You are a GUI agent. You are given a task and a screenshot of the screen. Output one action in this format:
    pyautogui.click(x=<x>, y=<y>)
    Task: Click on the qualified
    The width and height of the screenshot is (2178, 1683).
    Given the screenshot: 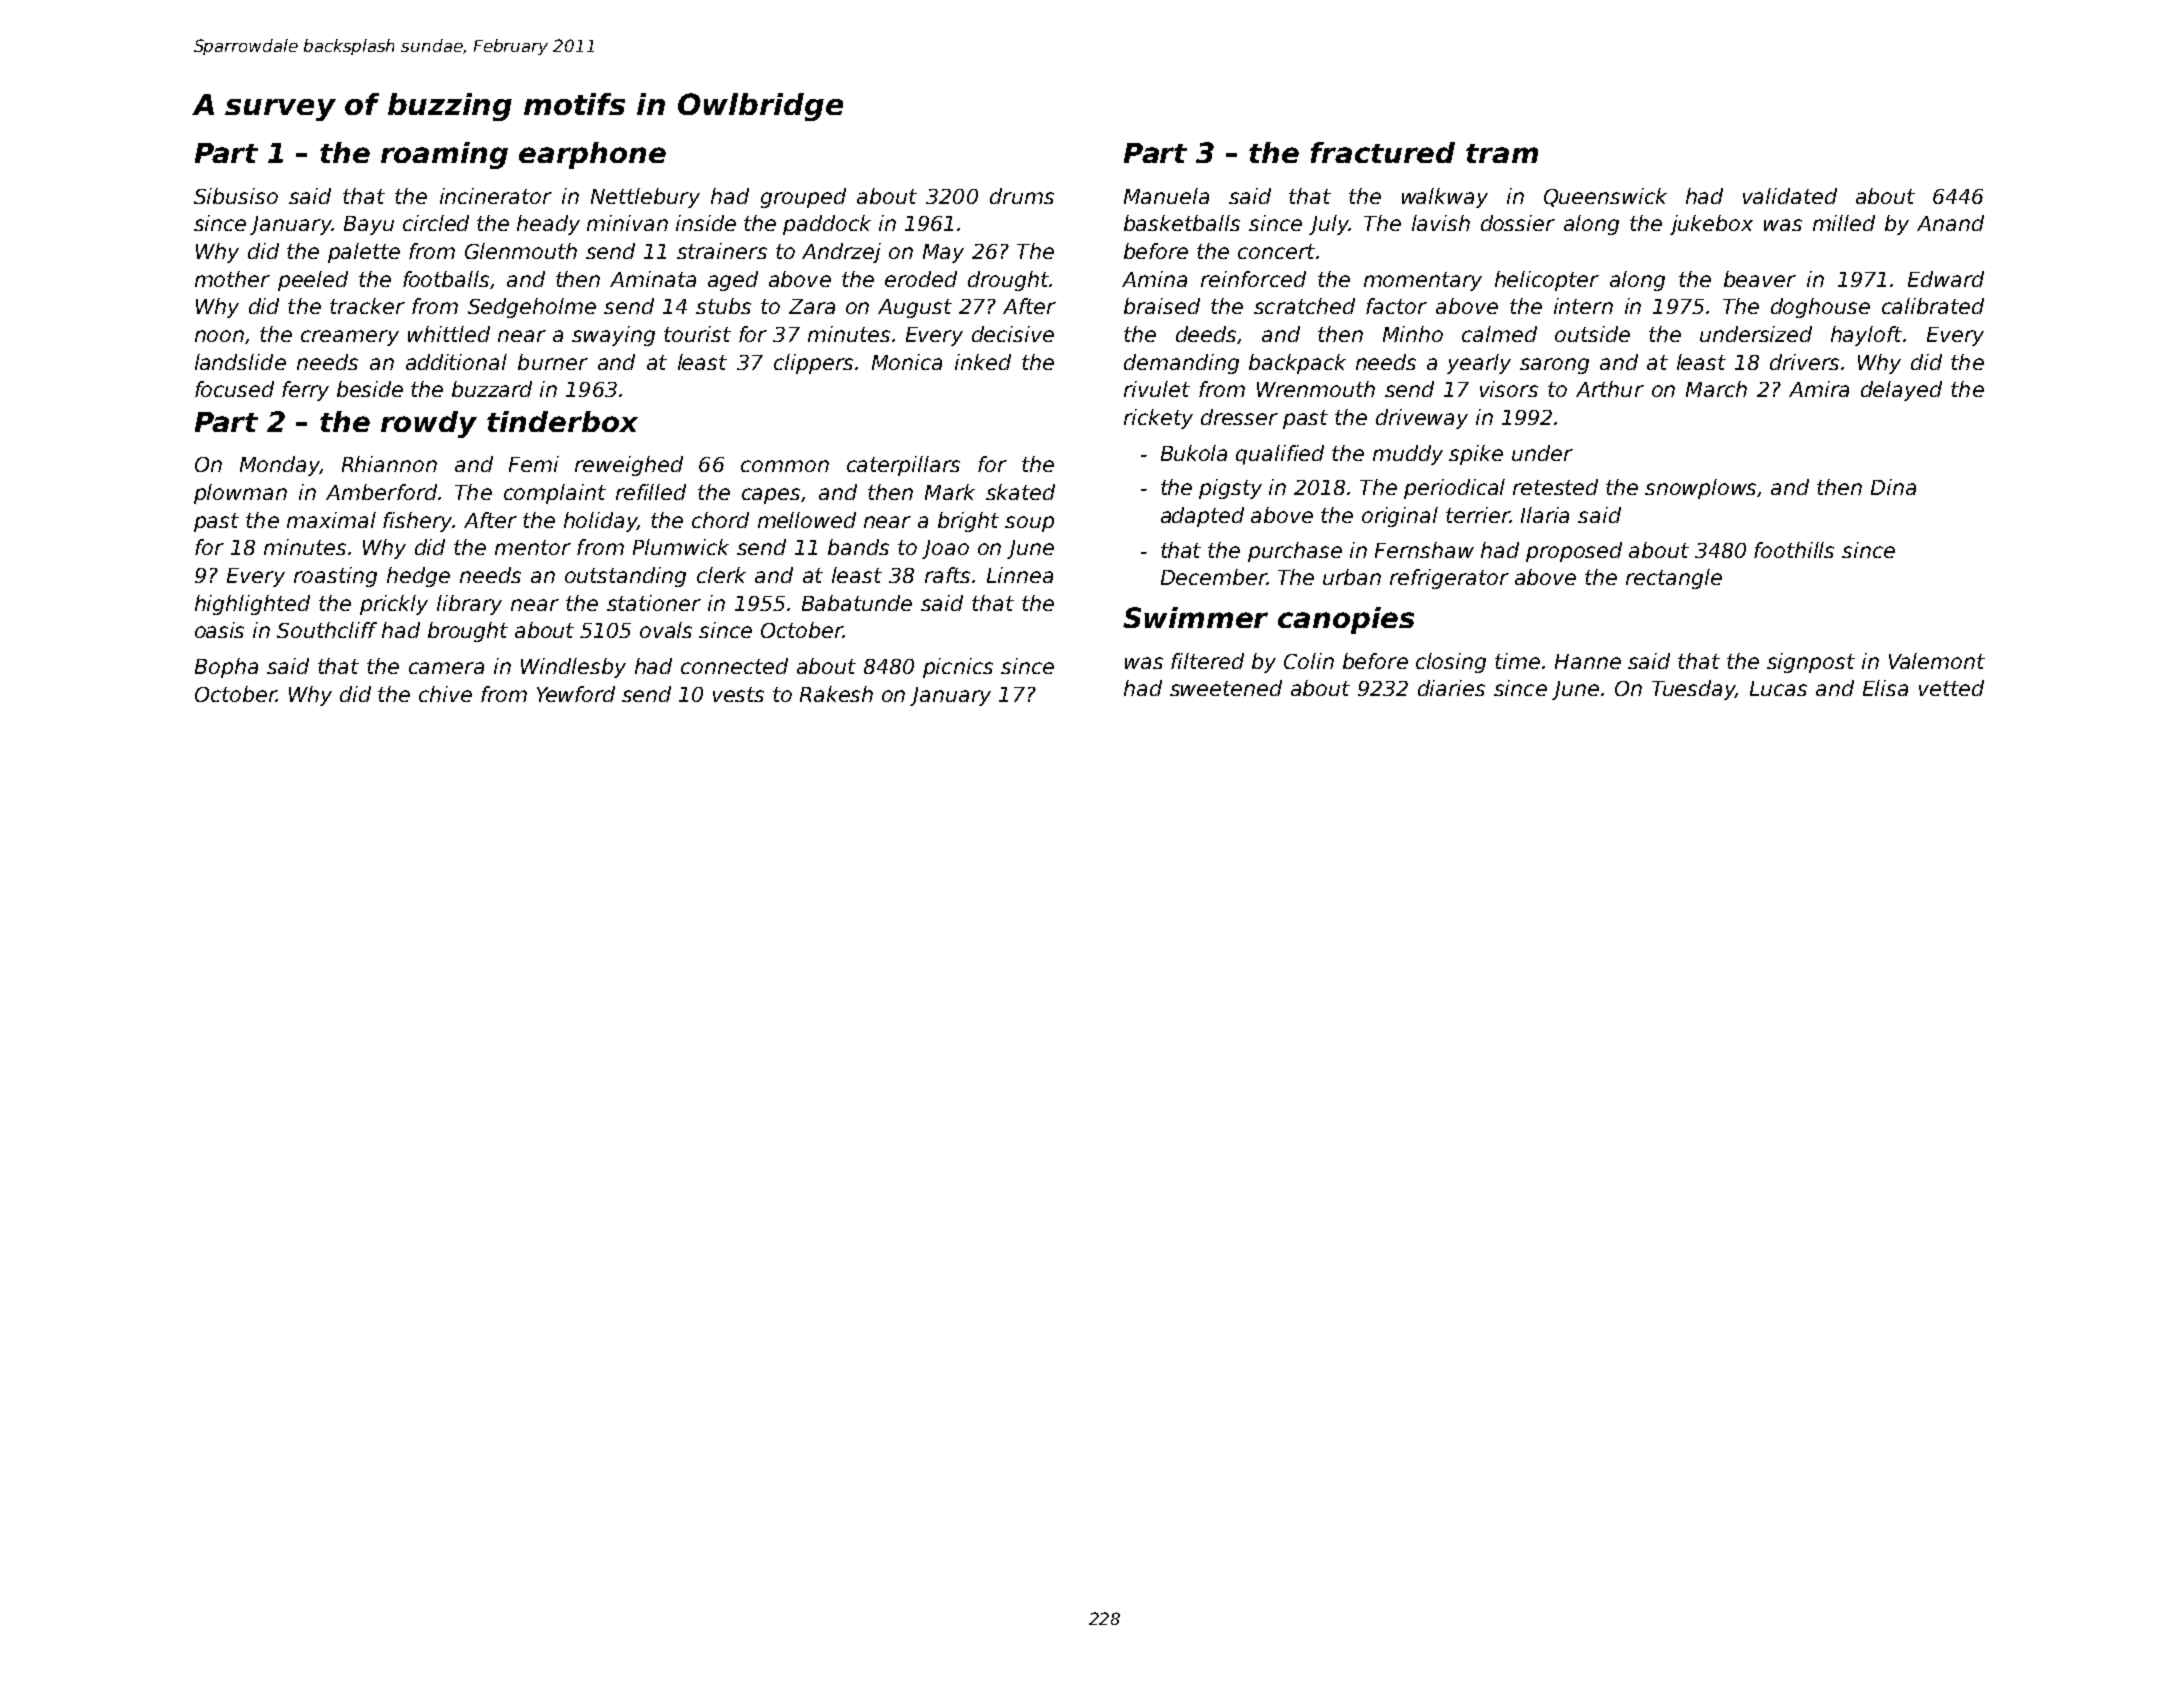 What is the action you would take?
    pyautogui.click(x=1280, y=455)
